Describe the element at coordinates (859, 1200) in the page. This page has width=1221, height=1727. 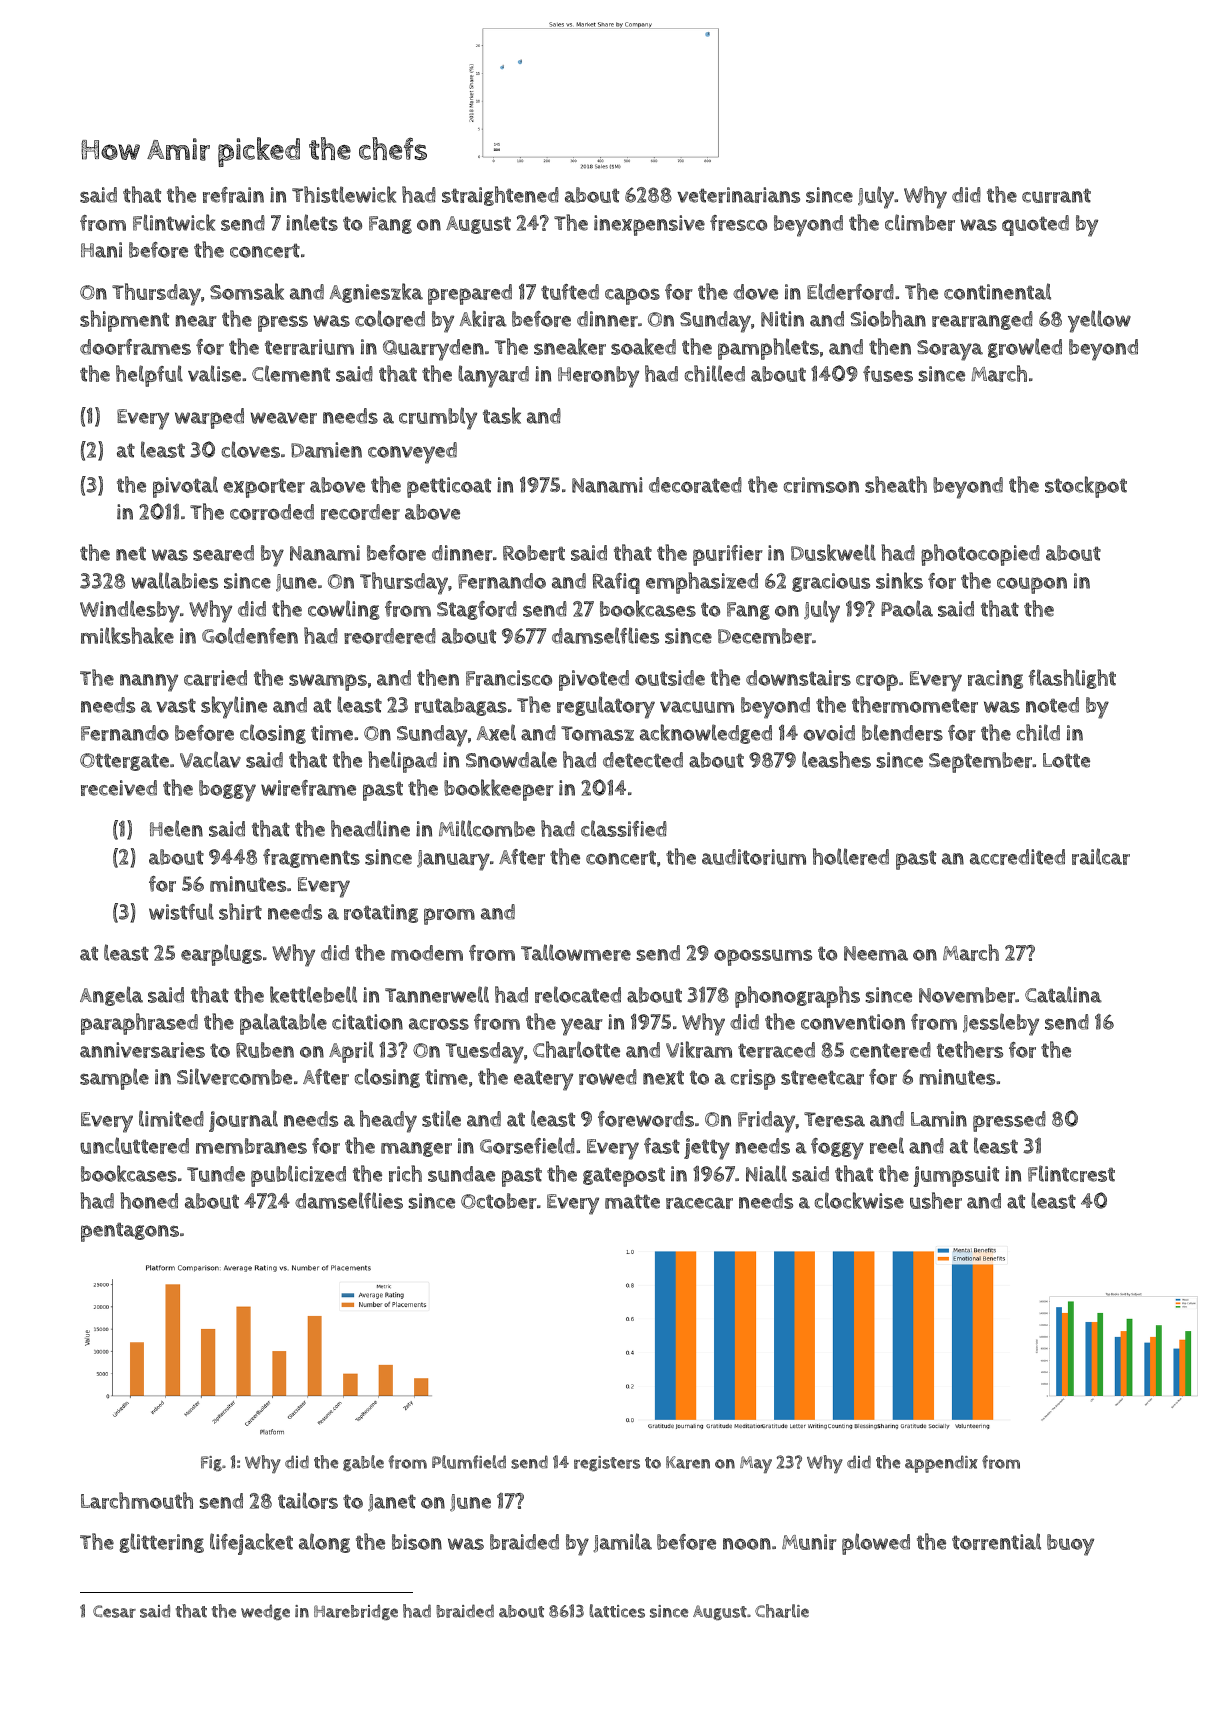
I see `clockwise` at that location.
